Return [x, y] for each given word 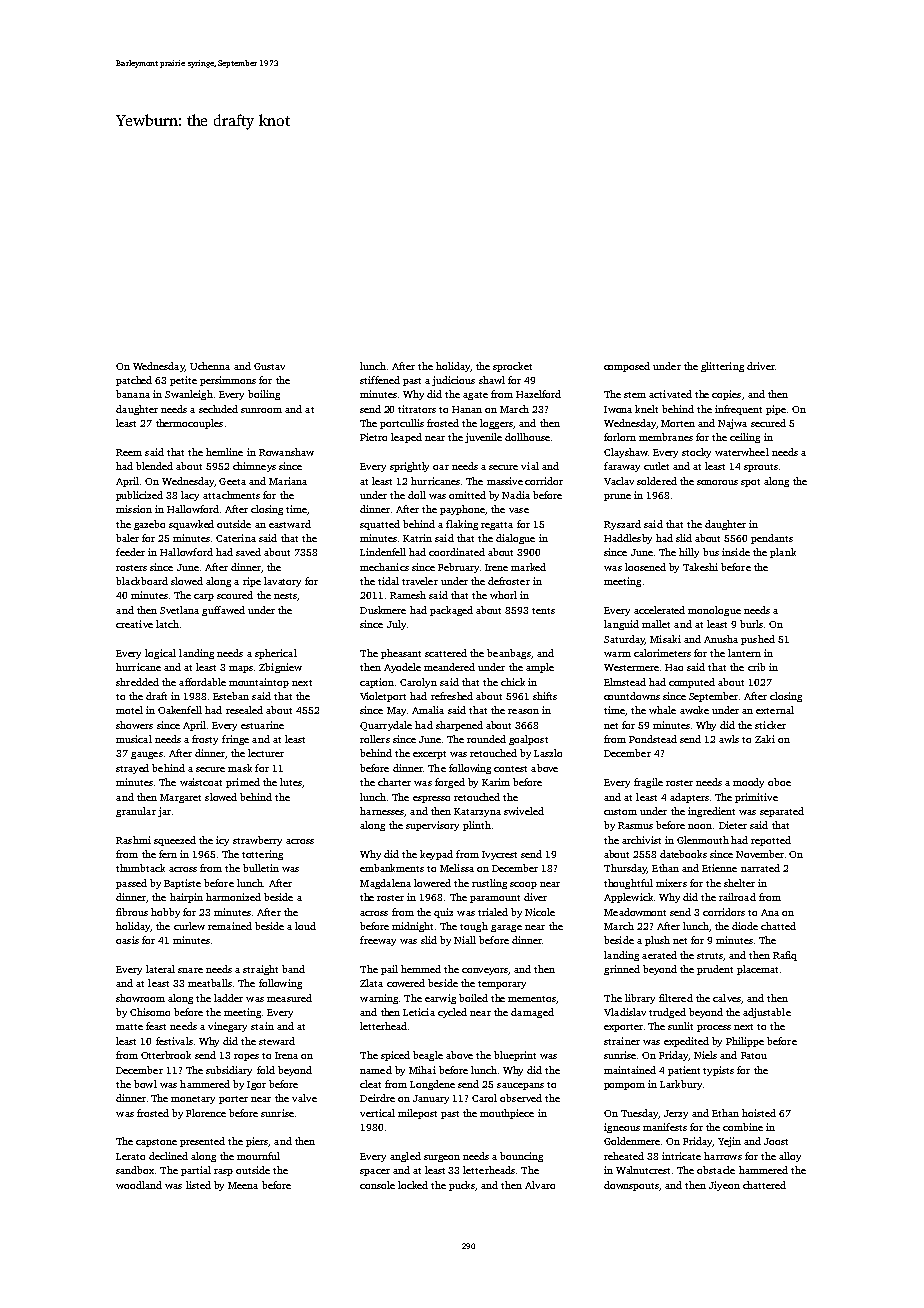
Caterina [236, 538]
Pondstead [653, 739]
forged [450, 783]
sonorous [717, 482]
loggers [496, 424]
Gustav [269, 366]
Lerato [130, 1156]
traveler [420, 581]
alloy [790, 1157]
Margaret [180, 798]
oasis [127, 940]
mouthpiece [507, 1114]
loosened [645, 567]
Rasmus [635, 825]
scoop [523, 885]
